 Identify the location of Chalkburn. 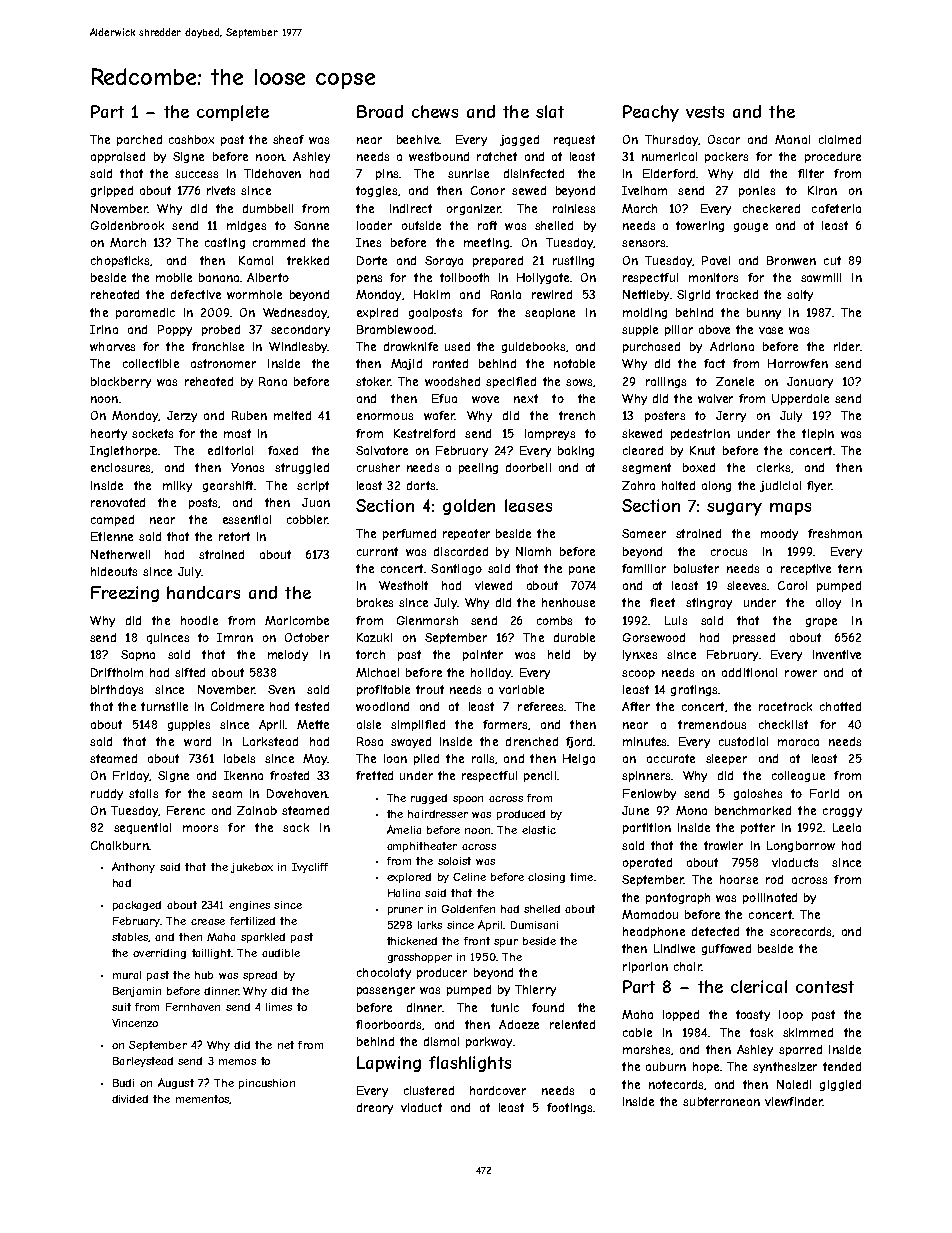
(120, 845).
